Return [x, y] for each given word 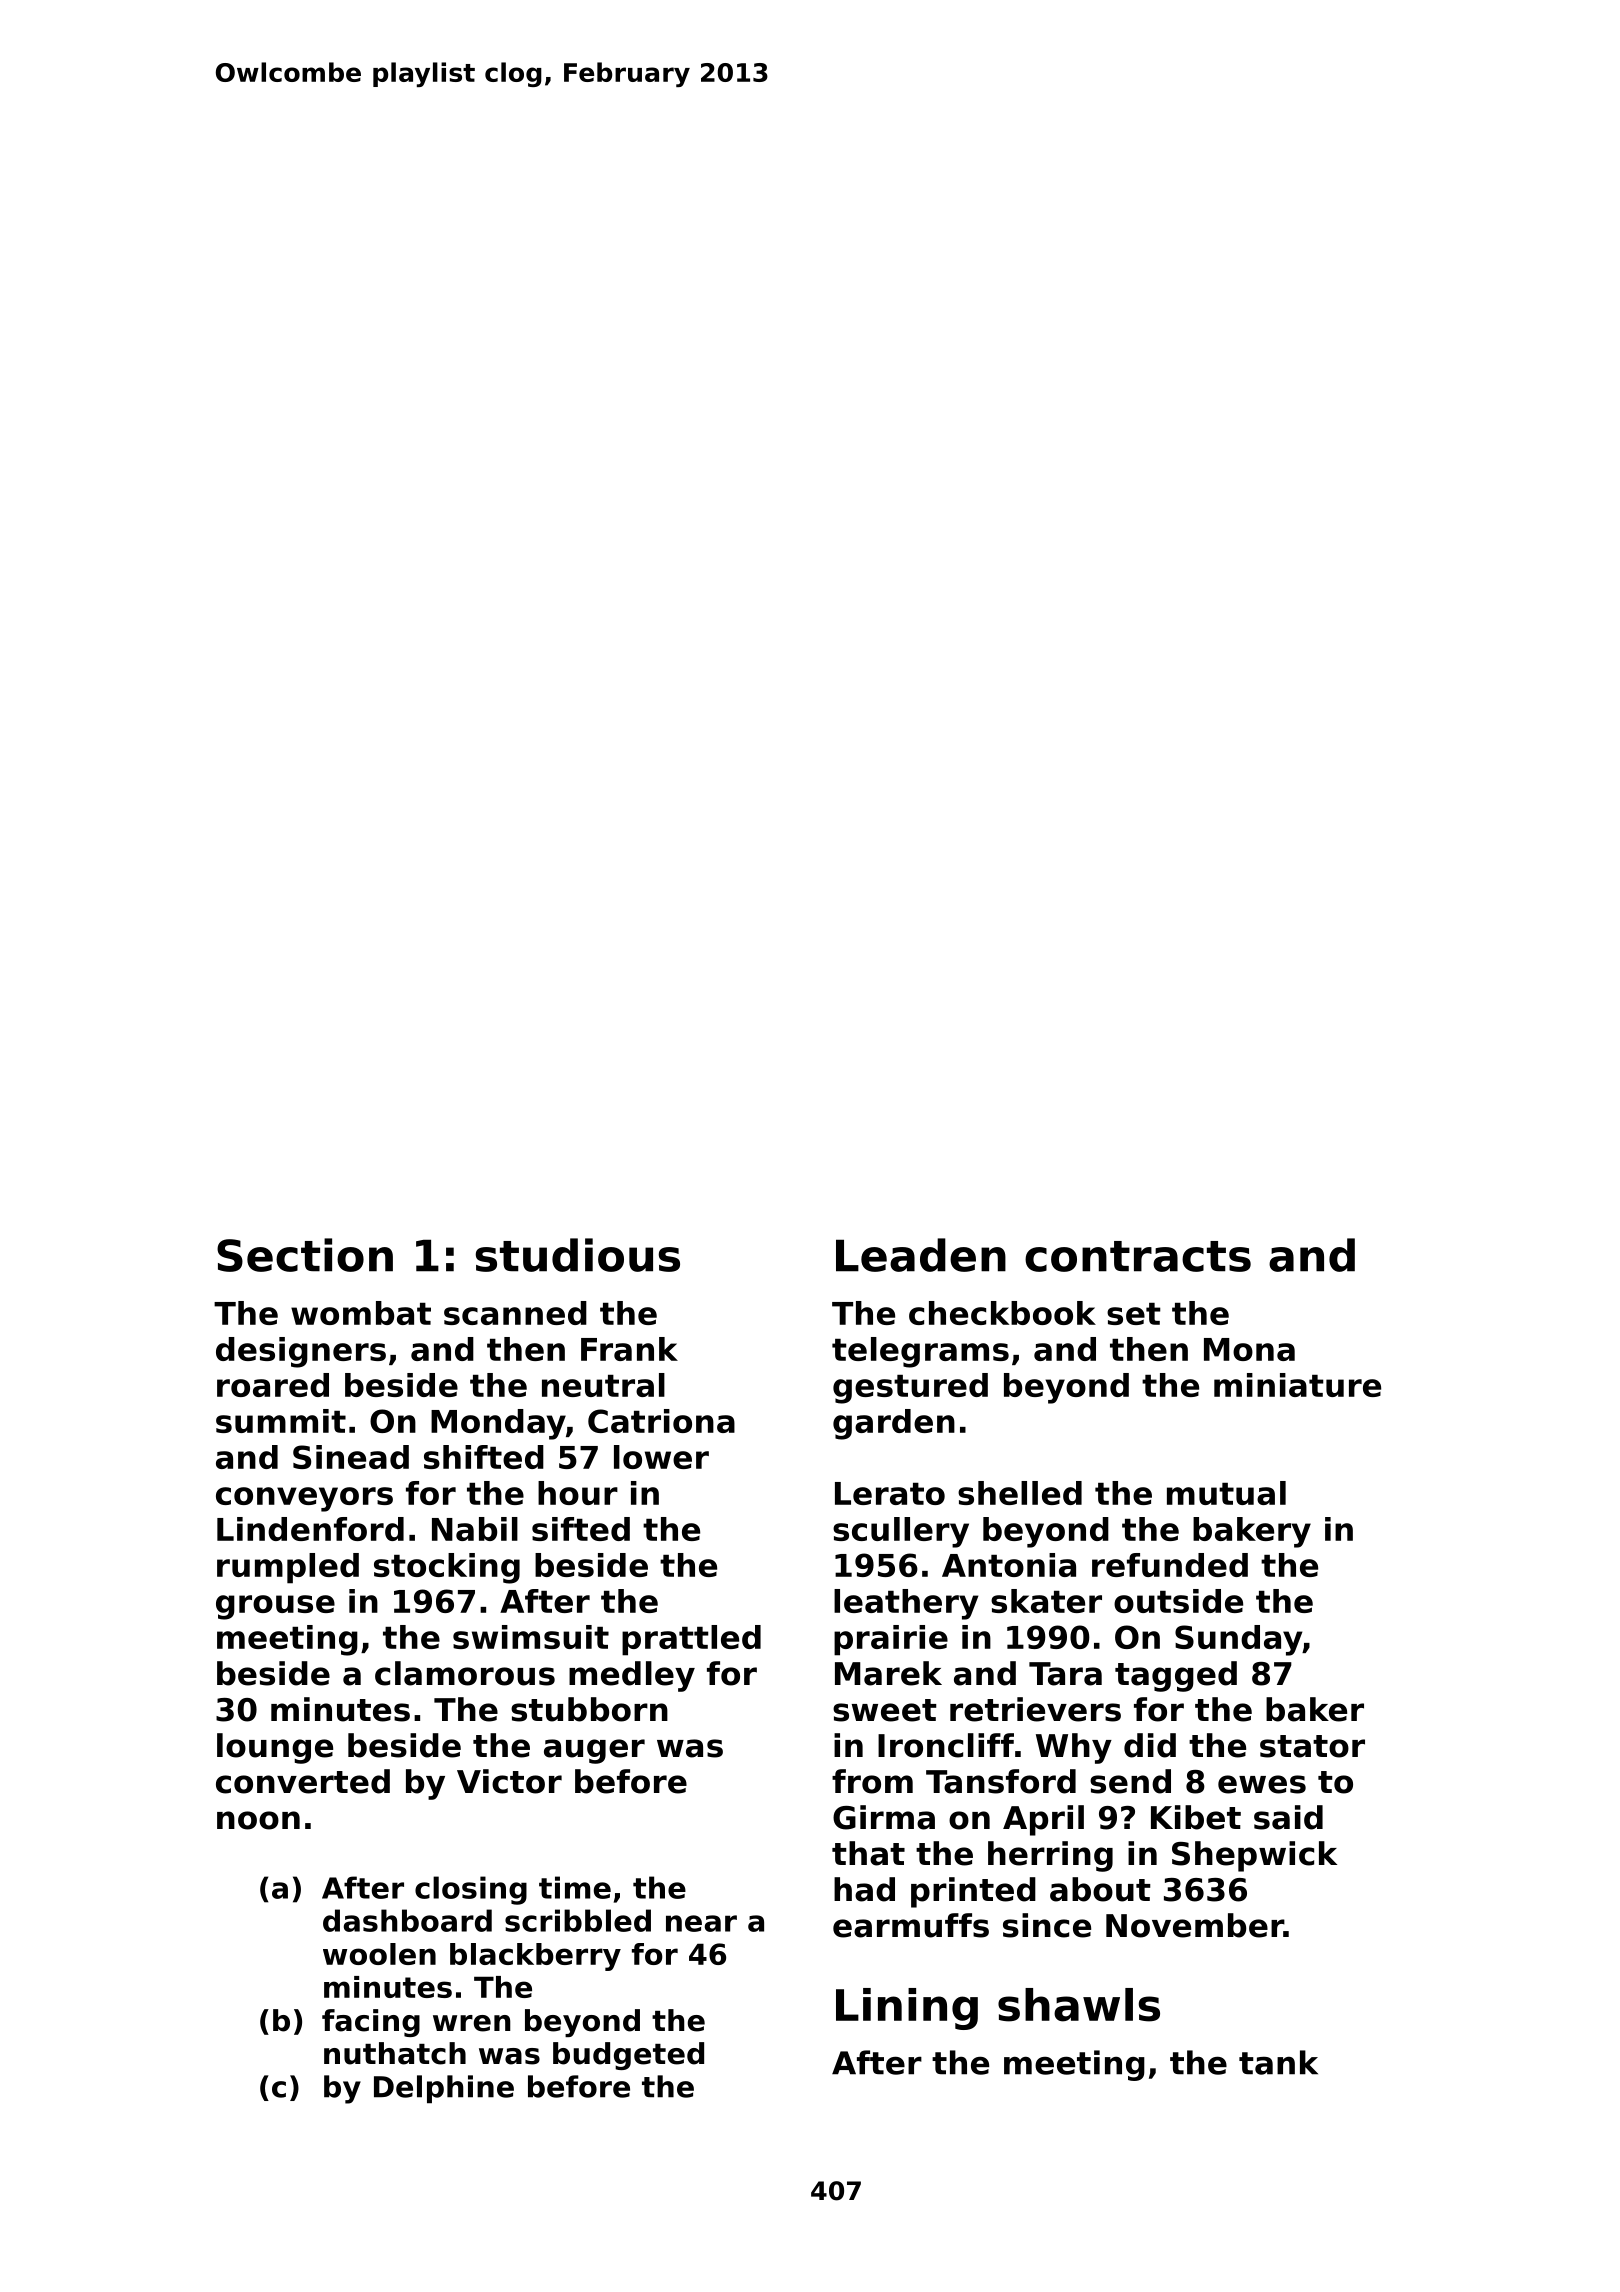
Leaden [921, 1255]
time [575, 1887]
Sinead [351, 1457]
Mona [1249, 1349]
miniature [1297, 1385]
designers [301, 1352]
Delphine [444, 2089]
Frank [629, 1349]
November [1195, 1925]
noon [258, 1820]
